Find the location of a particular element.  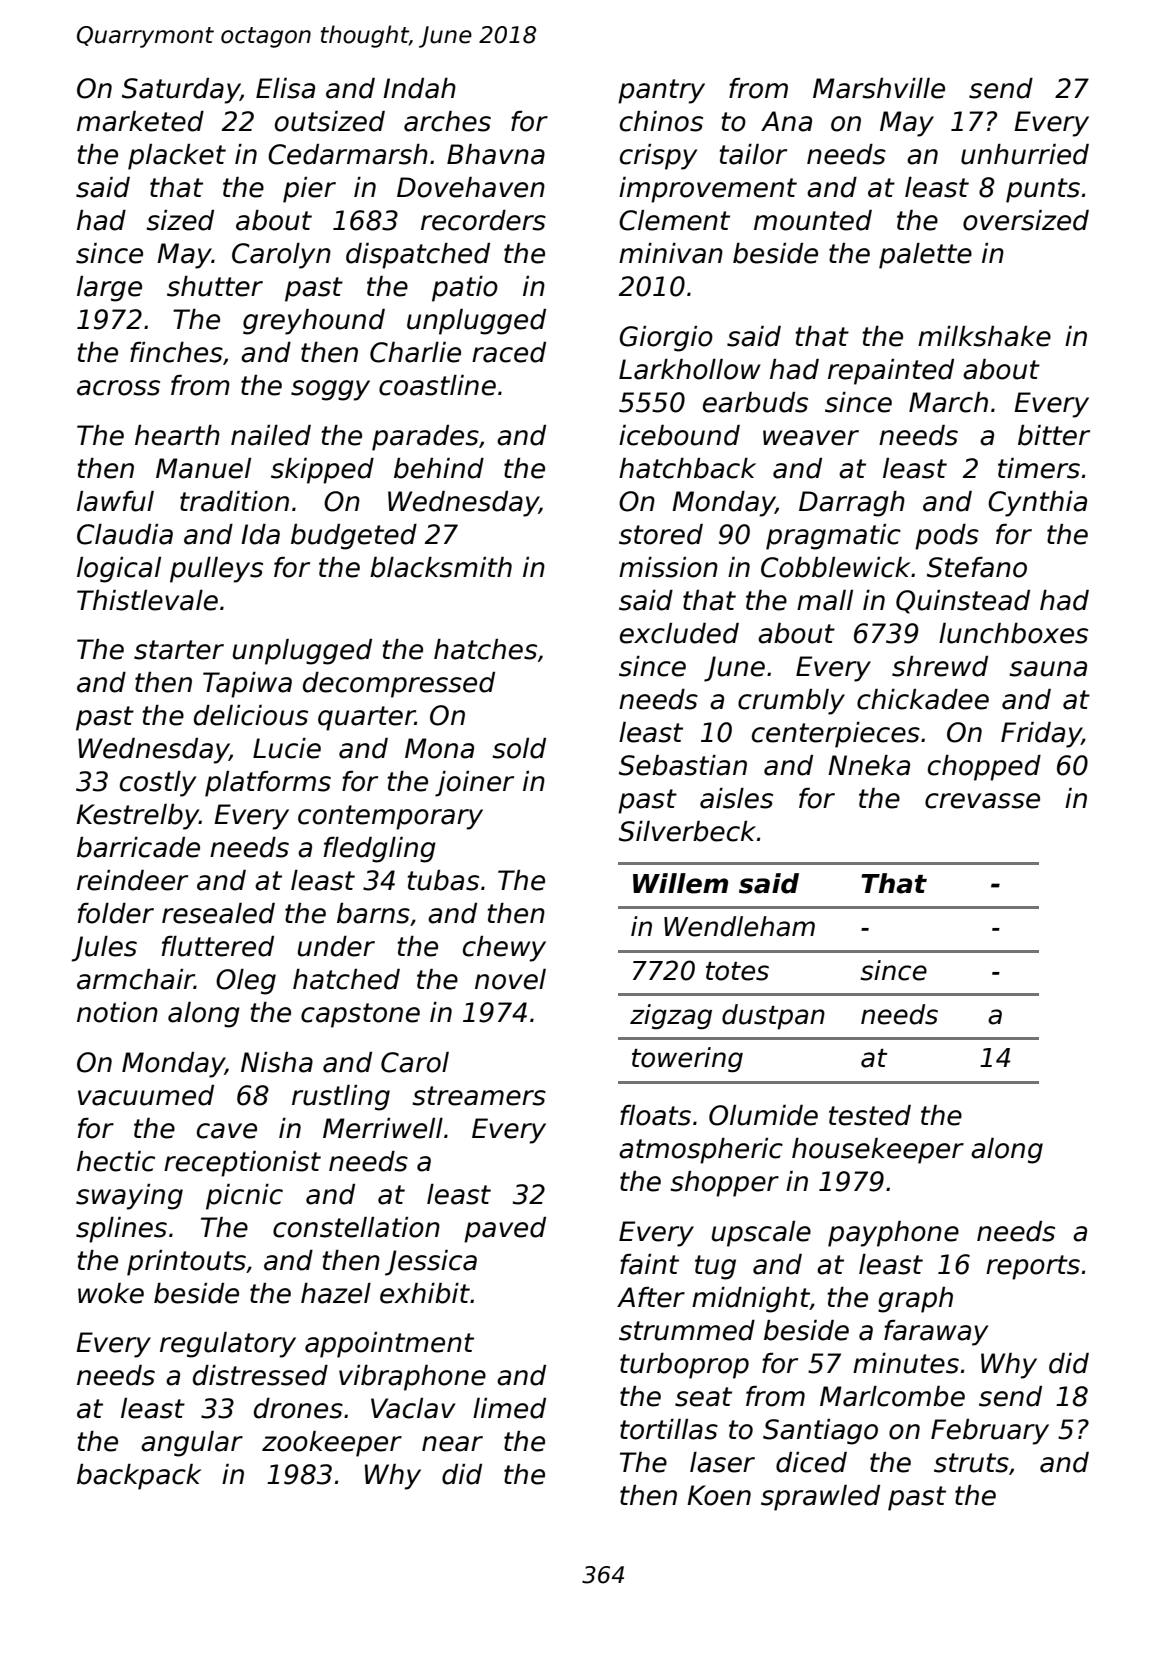

palette is located at coordinates (925, 256).
